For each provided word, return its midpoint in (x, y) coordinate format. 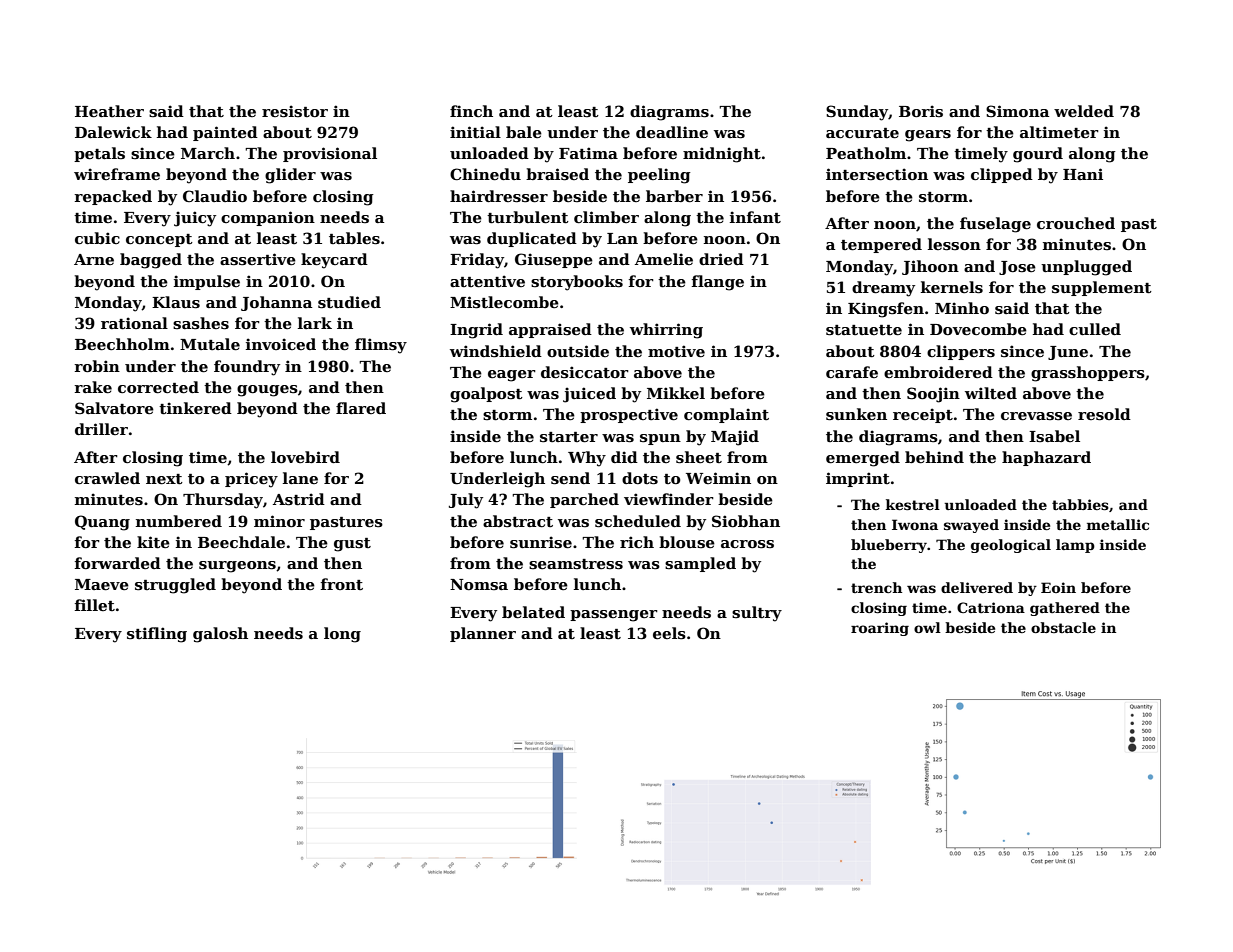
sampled (700, 564)
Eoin (1058, 587)
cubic (97, 238)
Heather (109, 111)
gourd (1038, 155)
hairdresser (499, 196)
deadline (672, 132)
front (342, 584)
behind (934, 457)
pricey (251, 480)
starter (569, 437)
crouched (1076, 223)
